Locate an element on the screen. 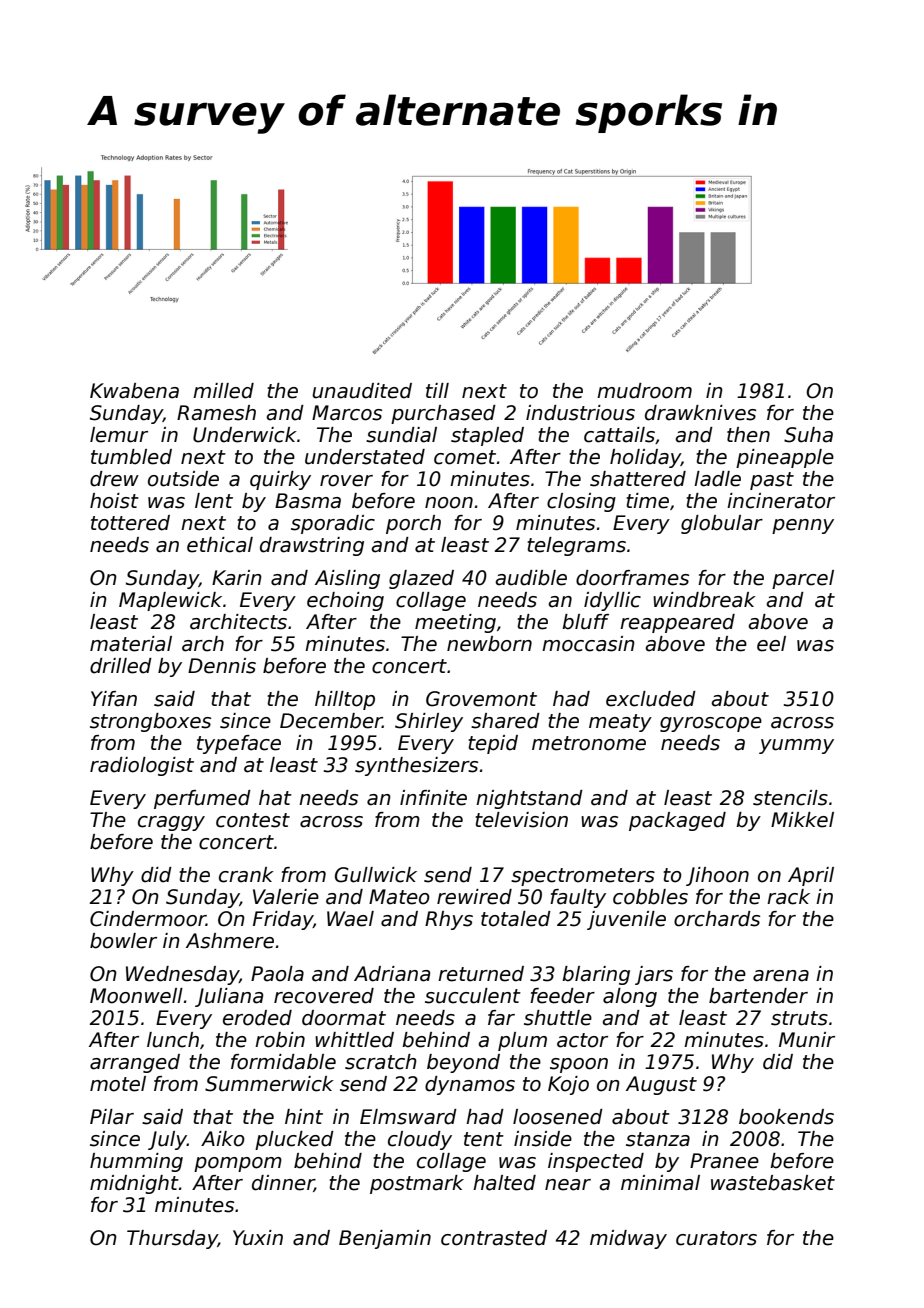 The width and height of the screenshot is (924, 1308). till is located at coordinates (437, 390).
